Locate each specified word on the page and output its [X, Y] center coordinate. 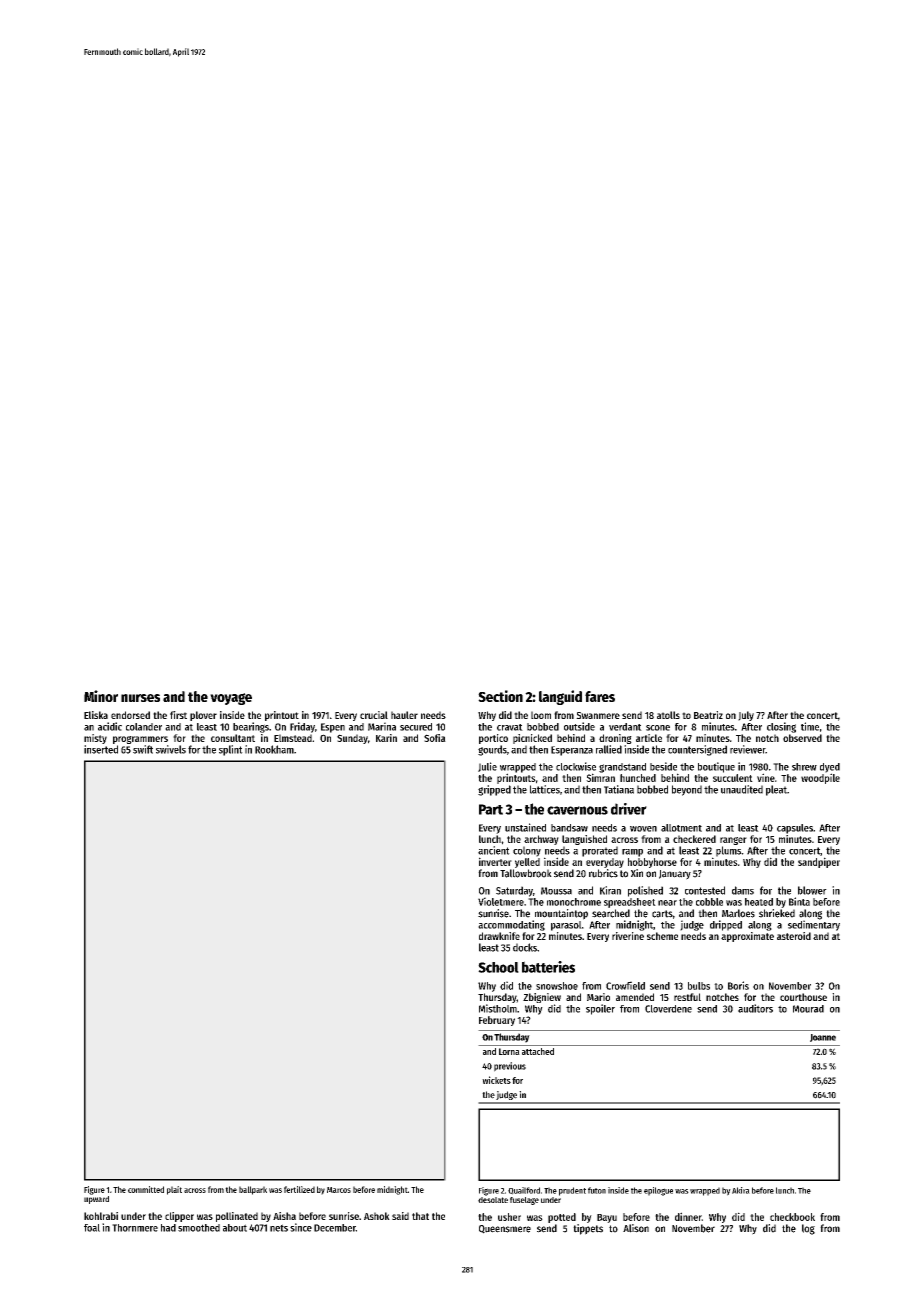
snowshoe [557, 986]
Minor [101, 696]
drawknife [499, 936]
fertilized [299, 1189]
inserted [101, 749]
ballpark [253, 1190]
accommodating [511, 925]
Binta [799, 901]
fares [600, 696]
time [810, 726]
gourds [492, 750]
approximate [747, 937]
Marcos [339, 1190]
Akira [741, 1190]
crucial [374, 715]
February [497, 1021]
